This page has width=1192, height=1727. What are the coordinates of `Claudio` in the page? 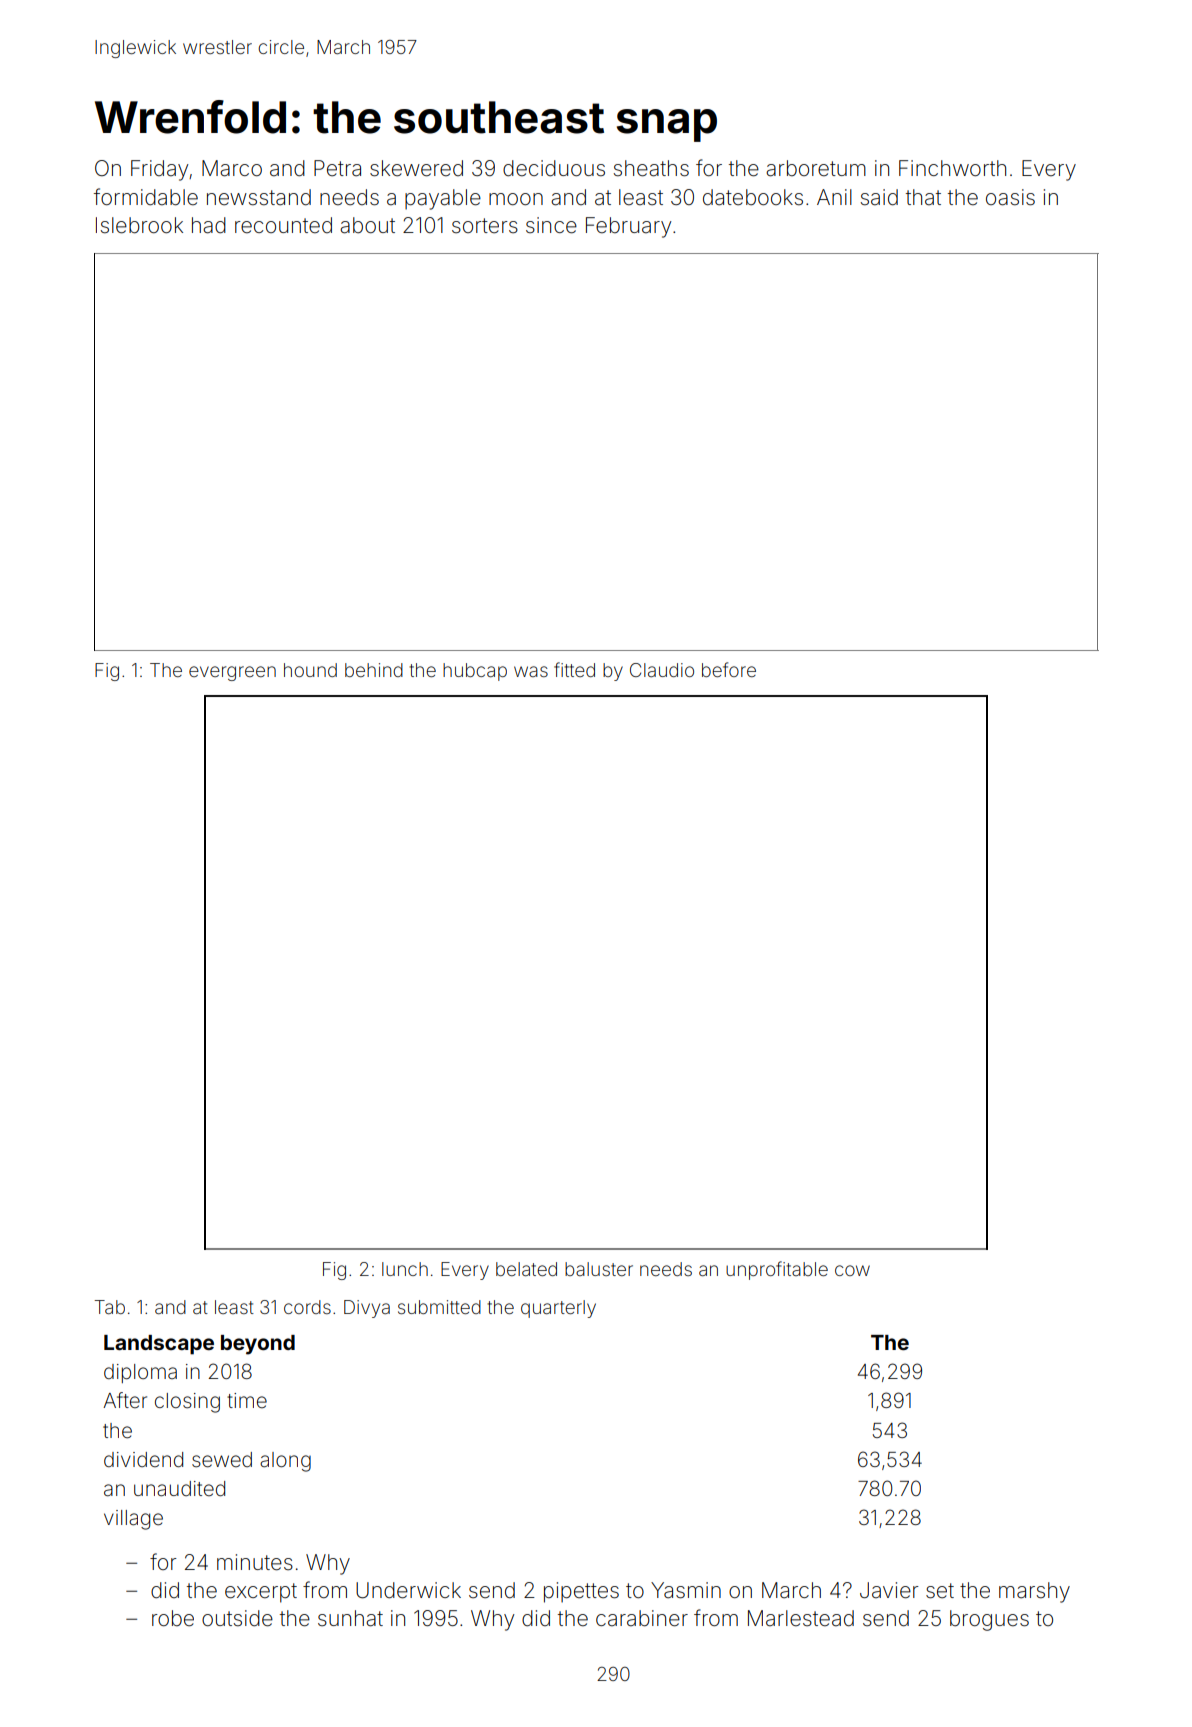 It's located at (662, 670).
